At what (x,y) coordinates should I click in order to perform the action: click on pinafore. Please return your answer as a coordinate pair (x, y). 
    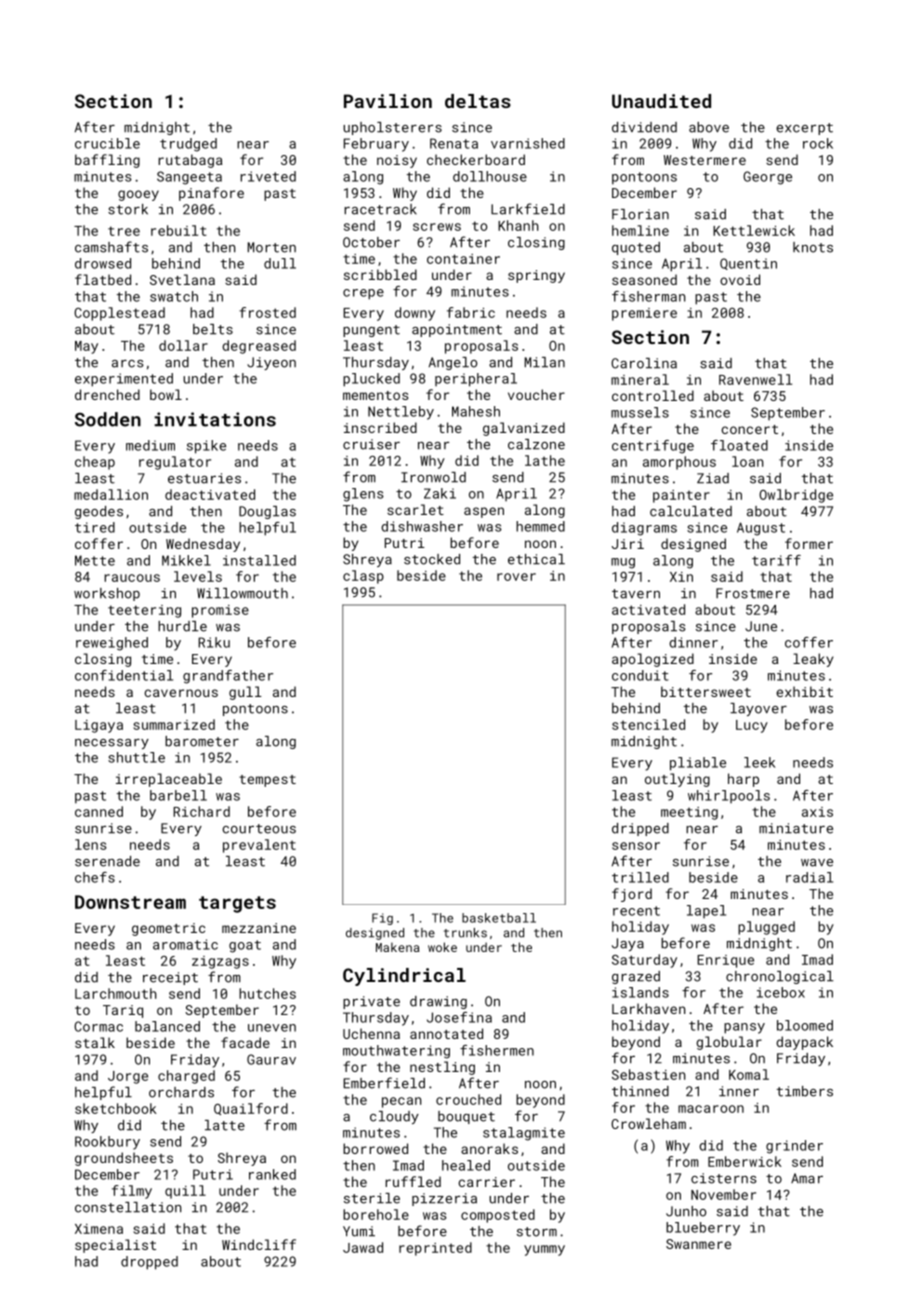
    Looking at the image, I should click on (211, 194).
